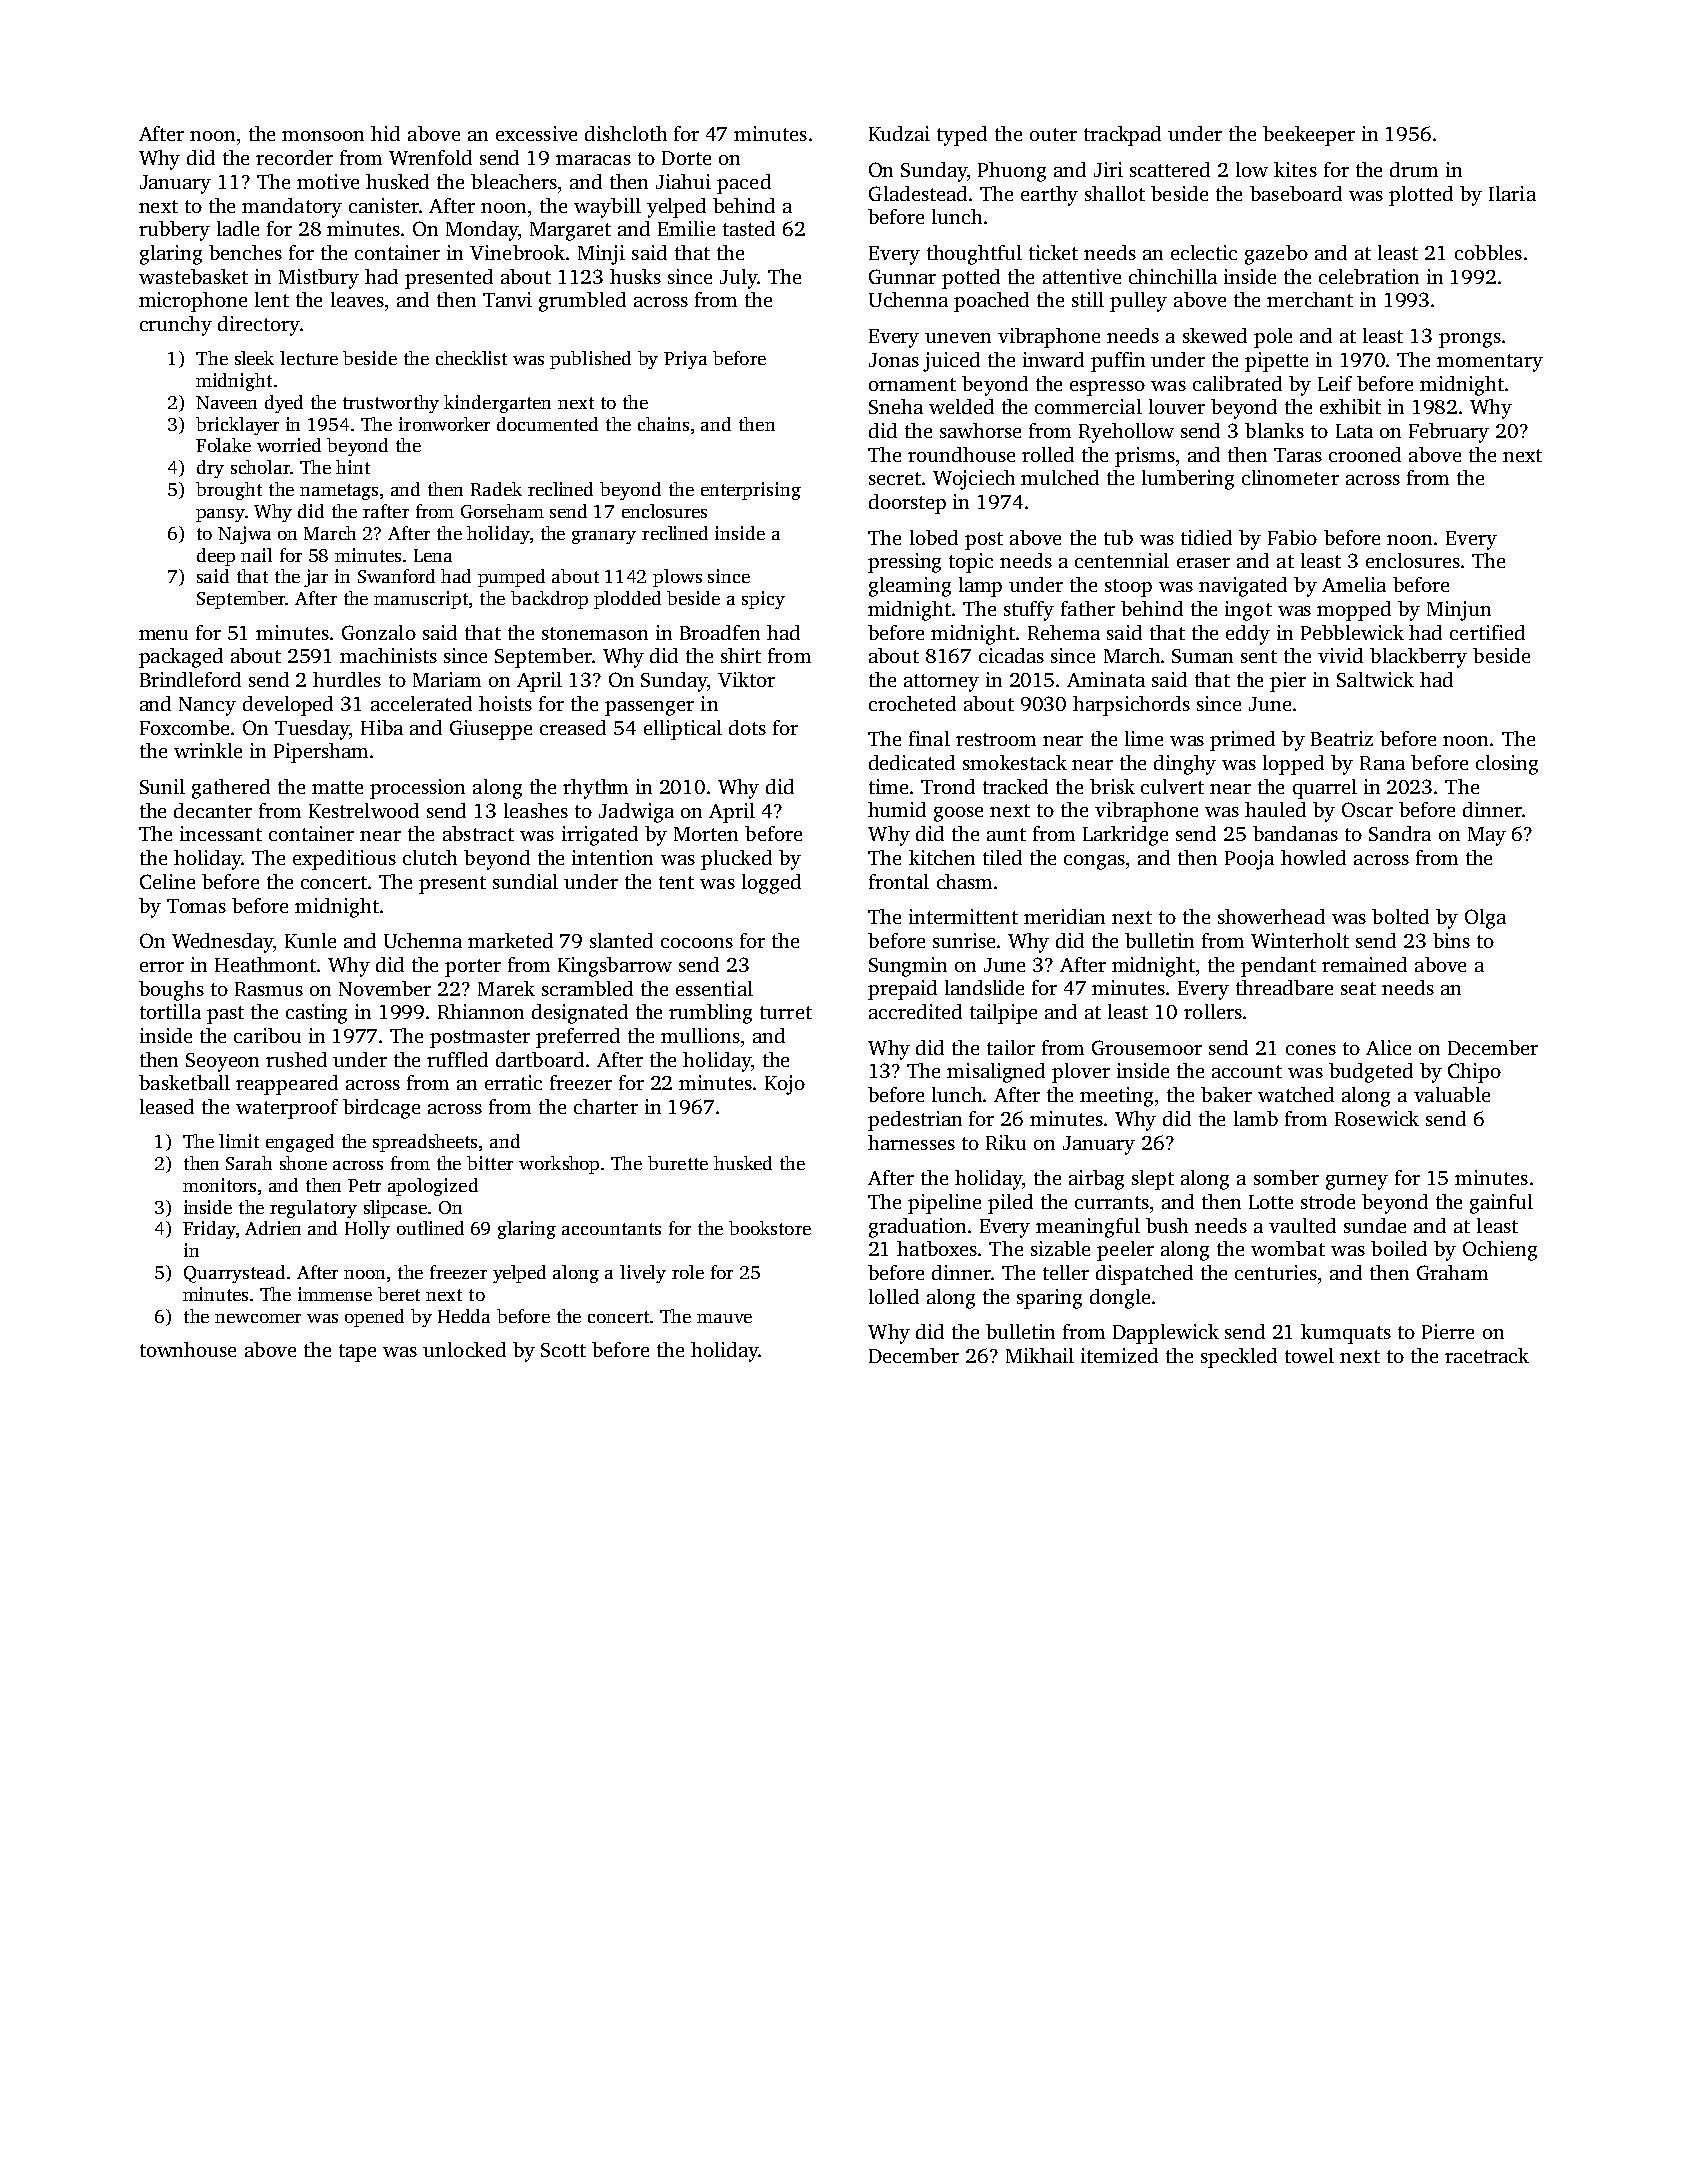  Describe the element at coordinates (1365, 454) in the screenshot. I see `crooned` at that location.
